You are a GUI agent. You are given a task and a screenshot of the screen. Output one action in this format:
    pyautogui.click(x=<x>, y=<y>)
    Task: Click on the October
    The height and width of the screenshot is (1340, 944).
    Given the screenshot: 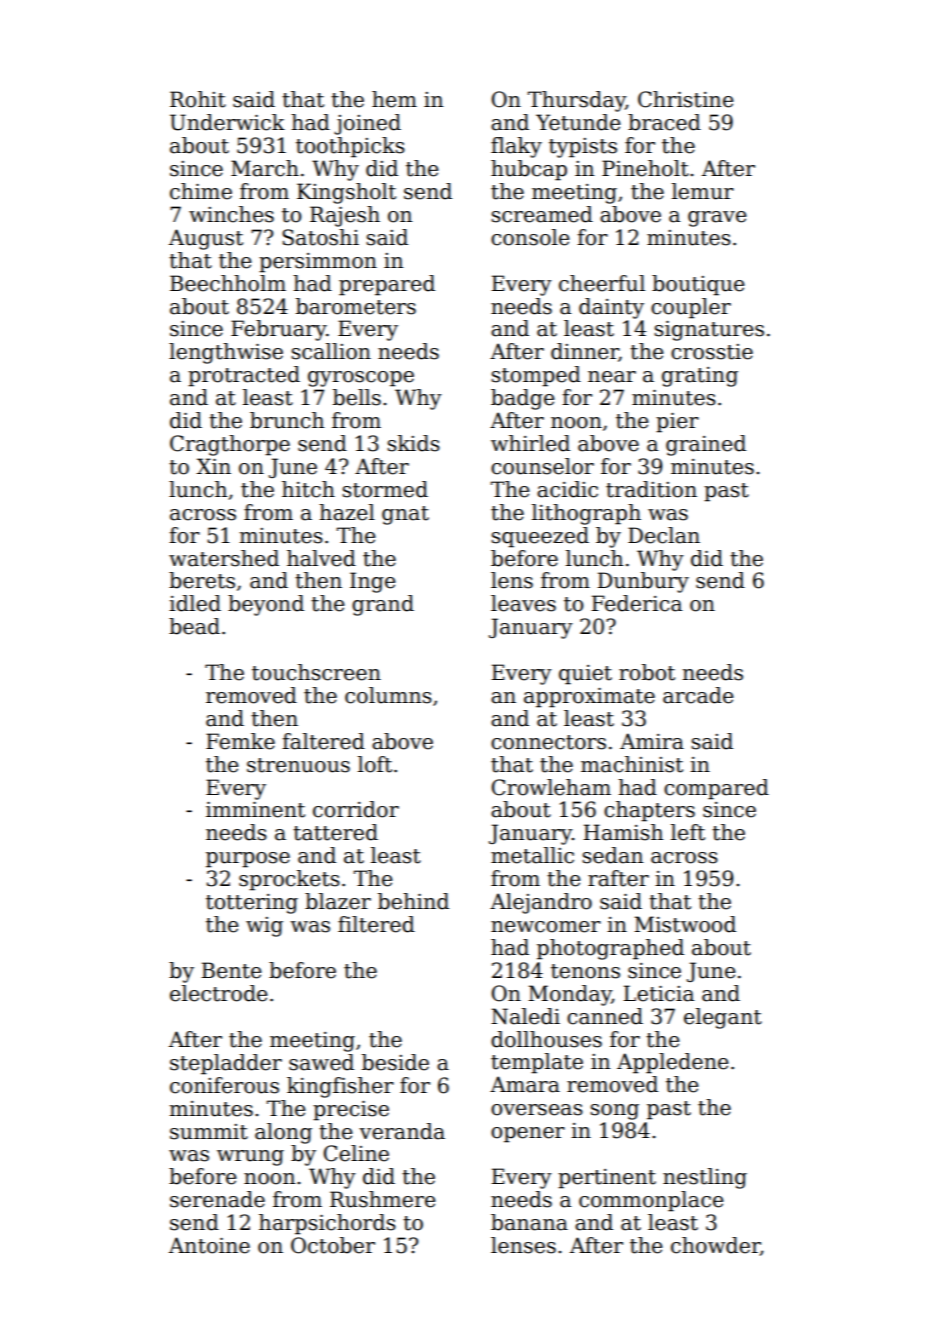 What is the action you would take?
    pyautogui.click(x=333, y=1245)
